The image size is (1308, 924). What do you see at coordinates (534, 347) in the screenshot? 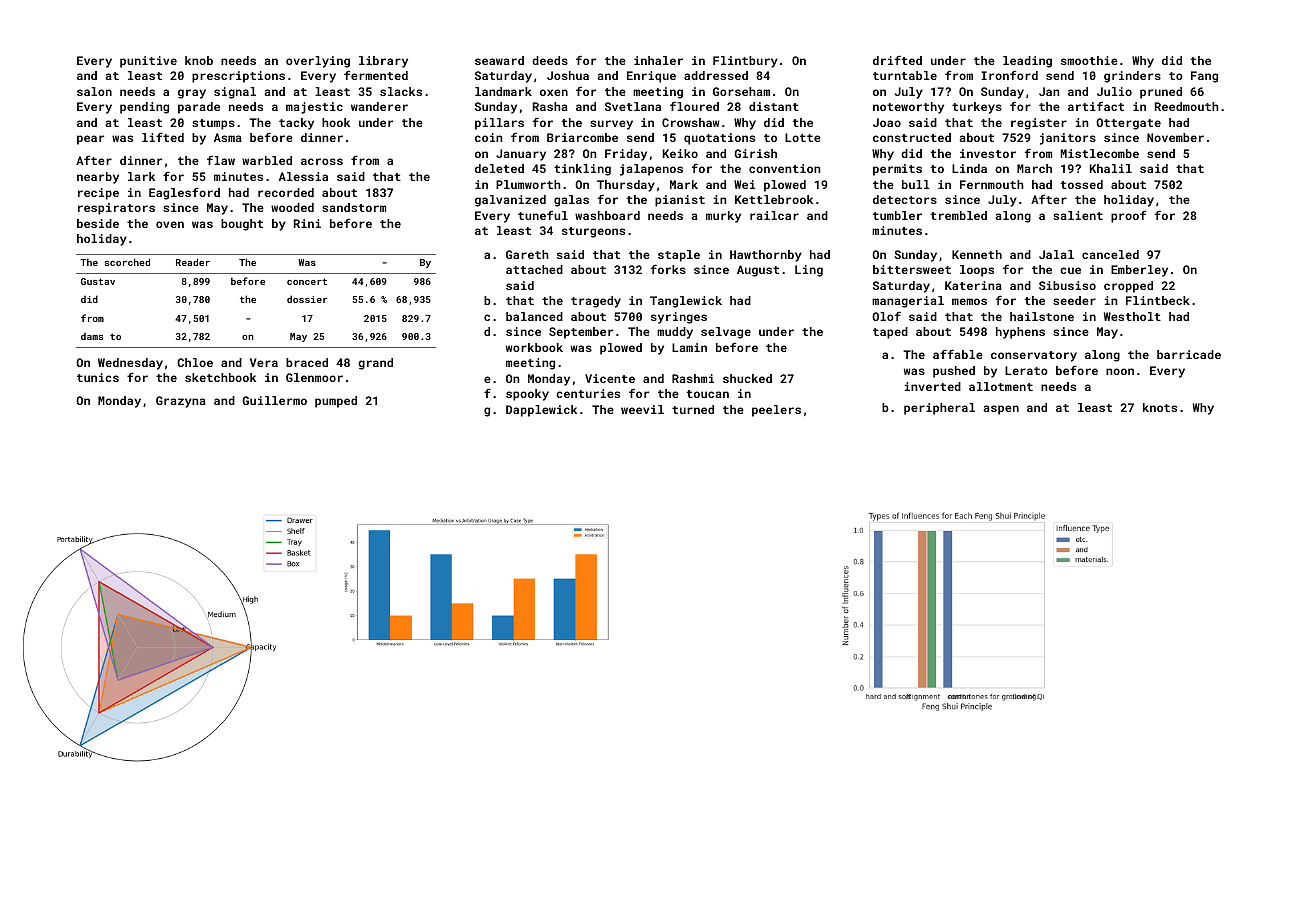
I see `workbook` at bounding box center [534, 347].
